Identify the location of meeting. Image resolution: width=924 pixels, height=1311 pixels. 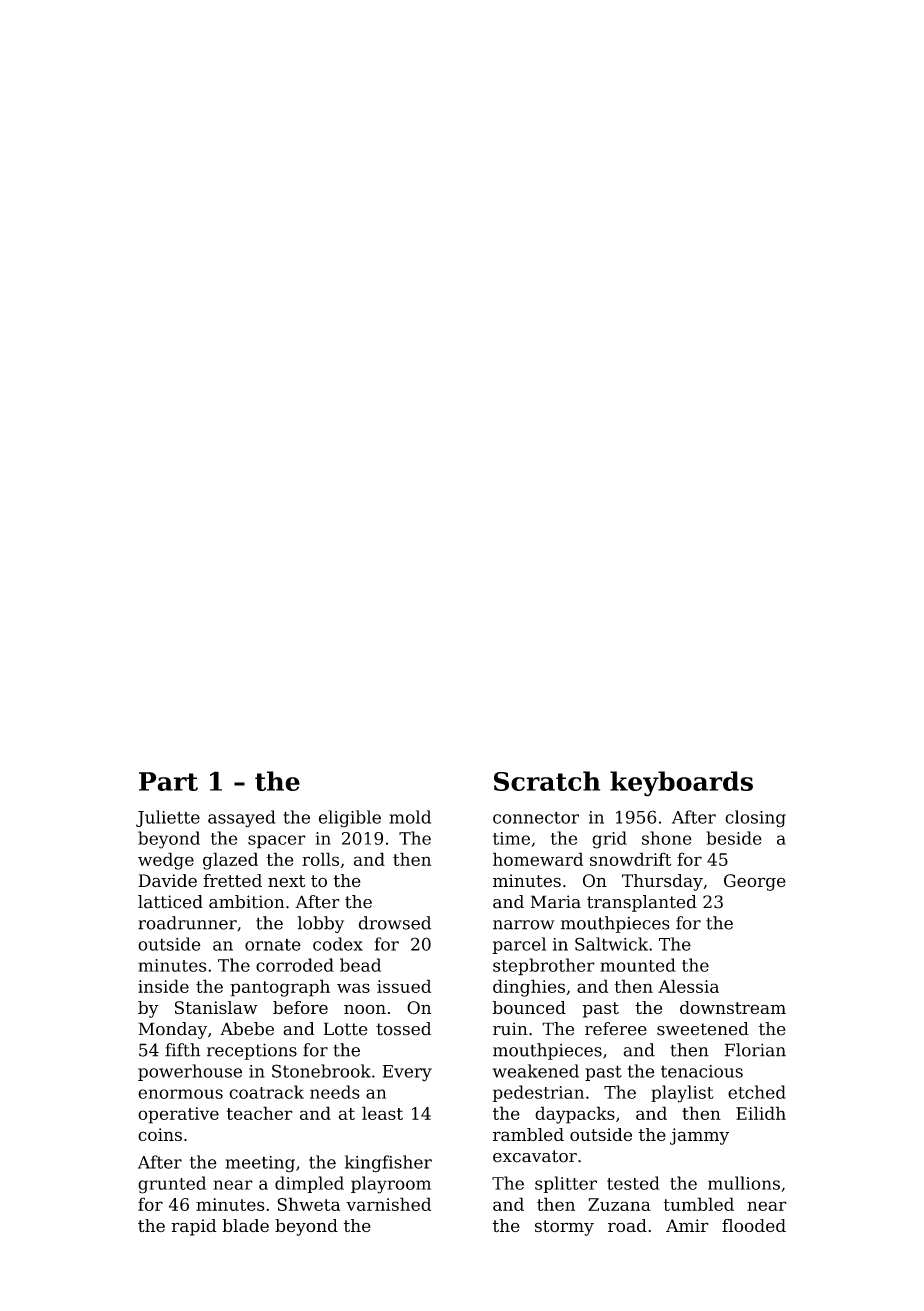
(260, 1164).
